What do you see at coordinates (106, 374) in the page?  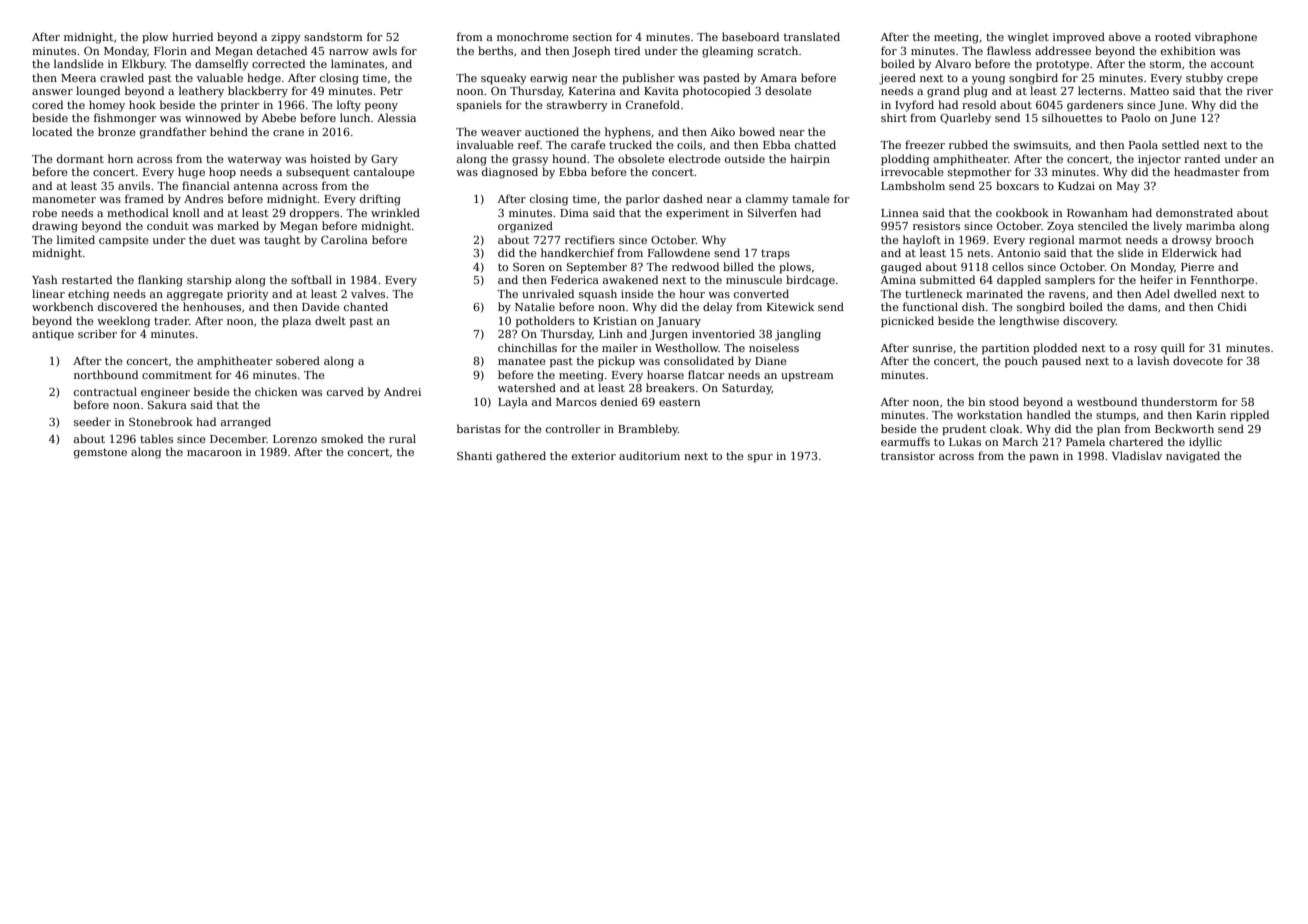 I see `northbound` at bounding box center [106, 374].
